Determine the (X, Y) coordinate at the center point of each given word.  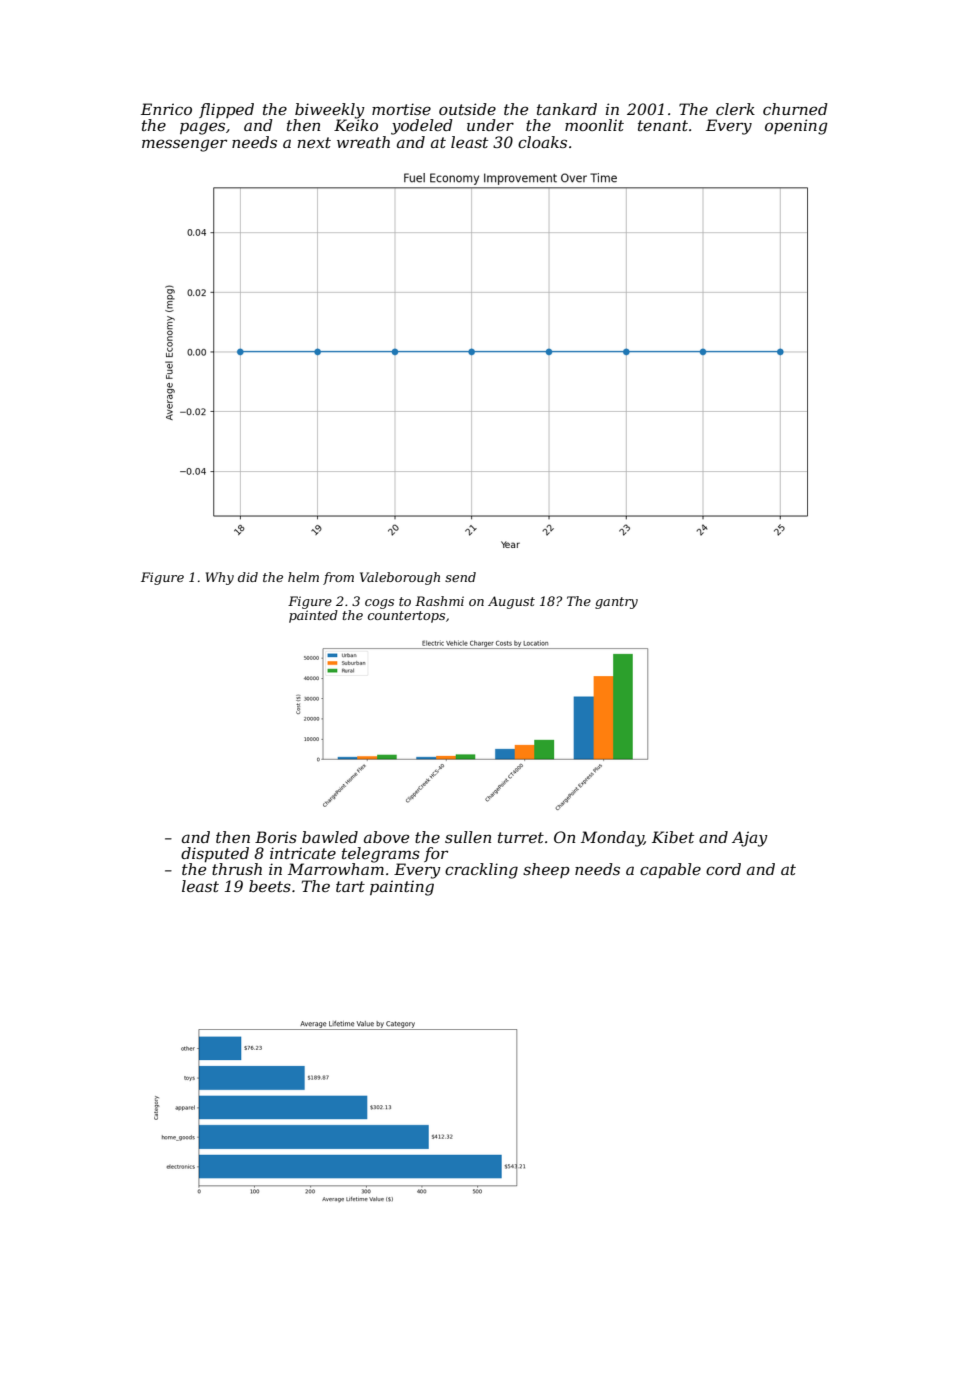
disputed (215, 854)
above (386, 837)
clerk (735, 109)
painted (313, 616)
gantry (616, 603)
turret (521, 837)
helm (303, 577)
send (460, 577)
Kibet (673, 837)
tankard (567, 109)
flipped (226, 110)
